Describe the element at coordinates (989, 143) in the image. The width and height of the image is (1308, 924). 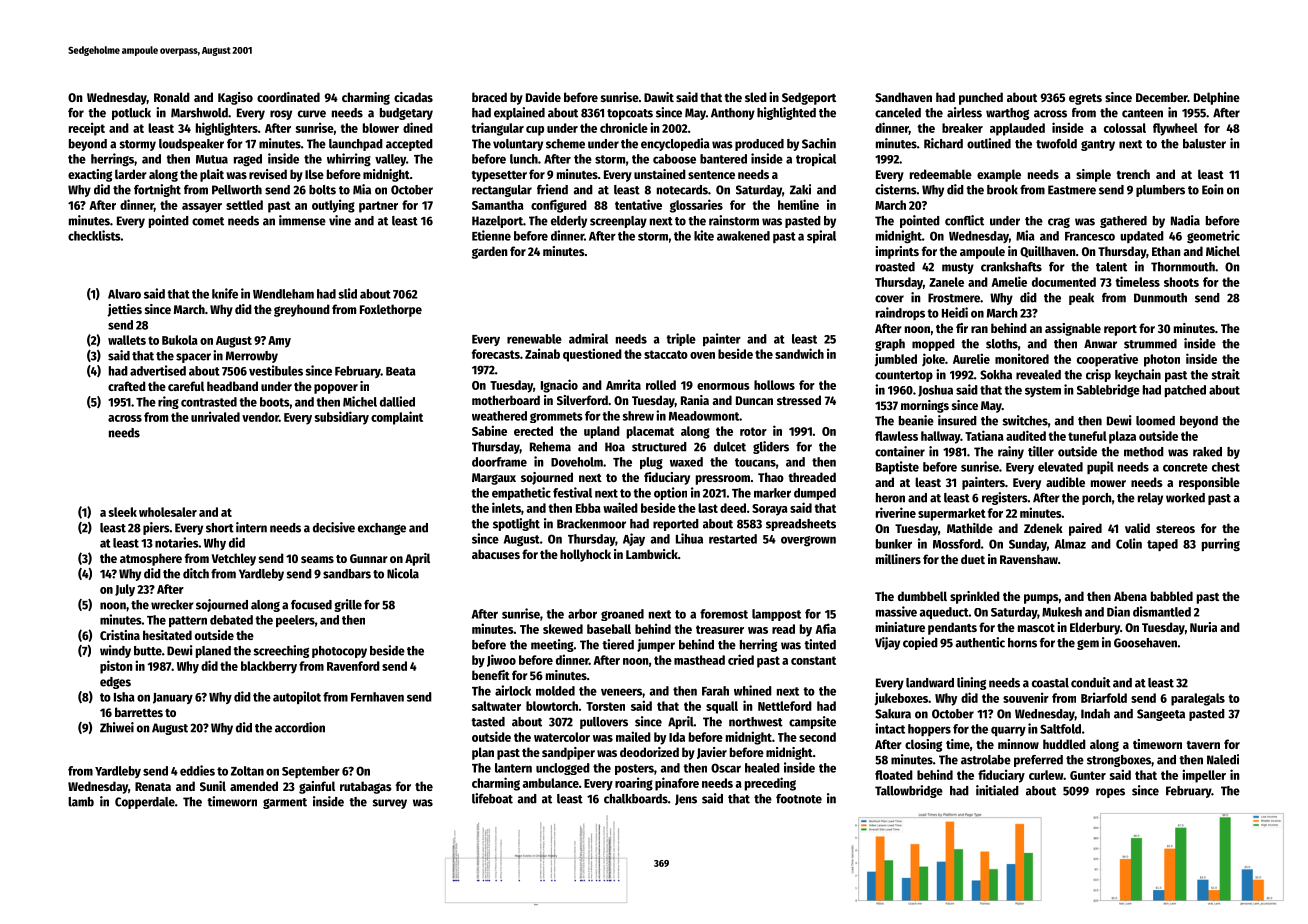
I see `outlined` at that location.
